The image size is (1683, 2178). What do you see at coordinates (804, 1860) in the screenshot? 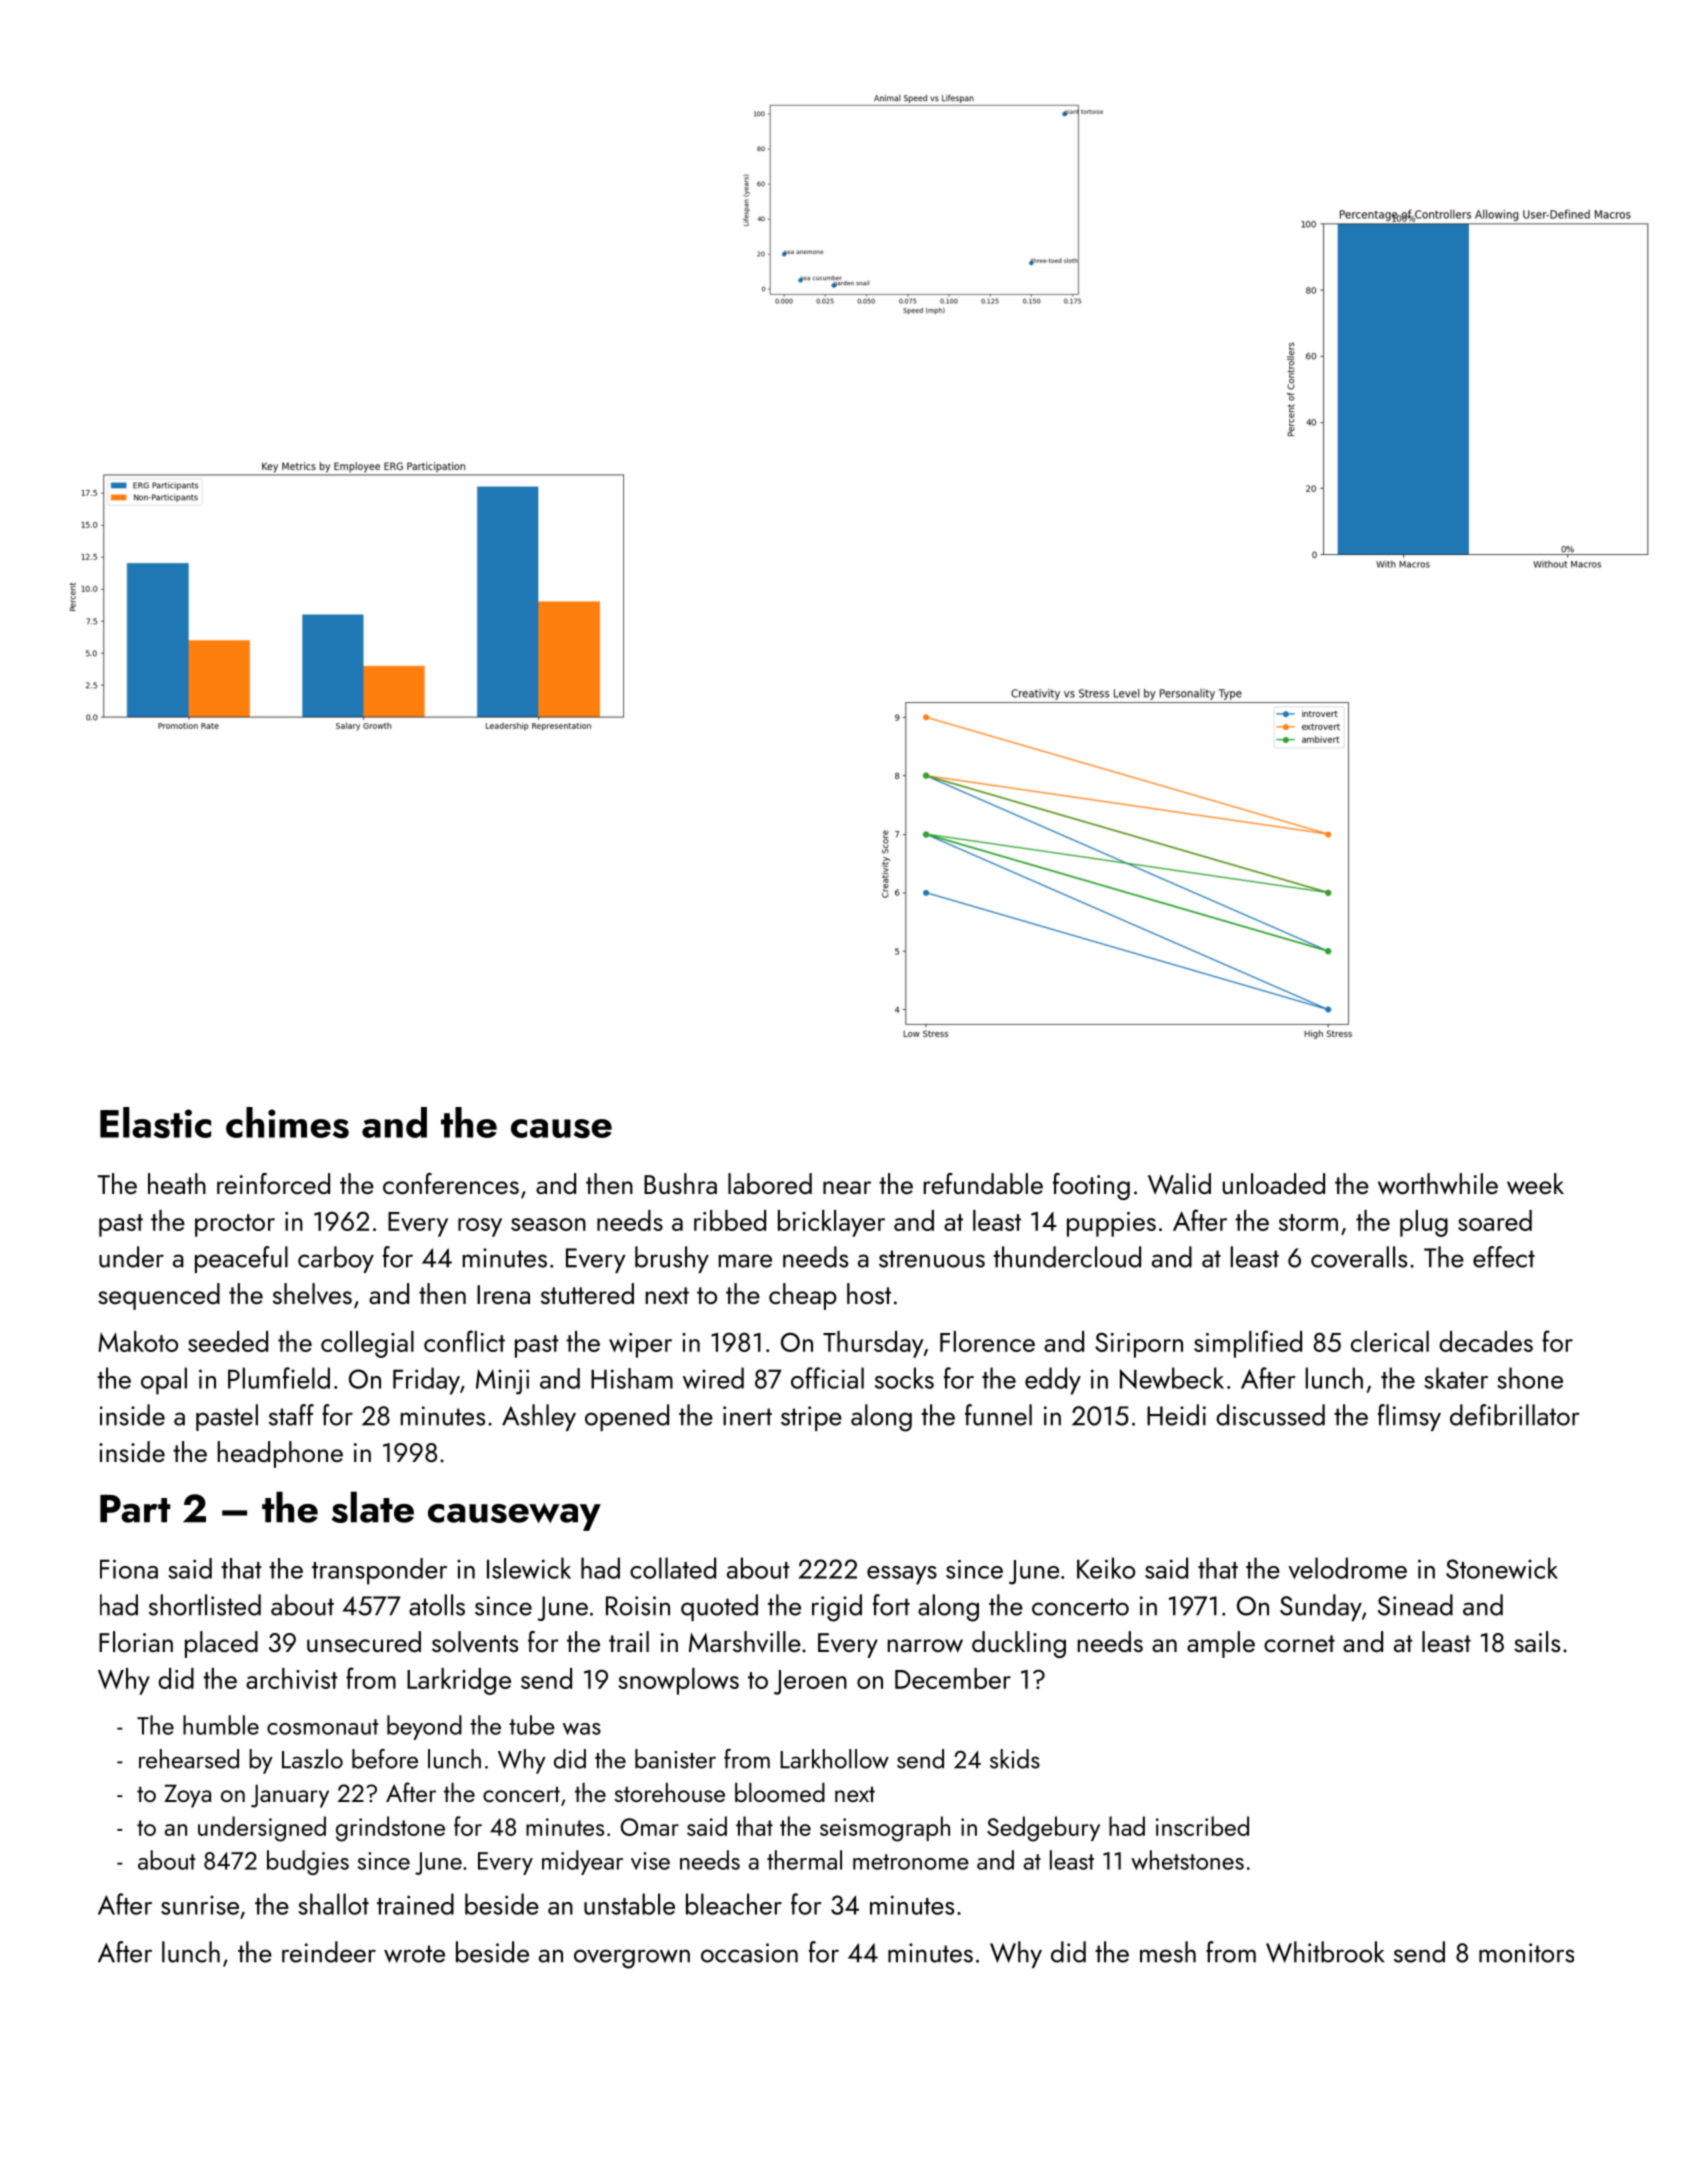
I see `thermal` at bounding box center [804, 1860].
